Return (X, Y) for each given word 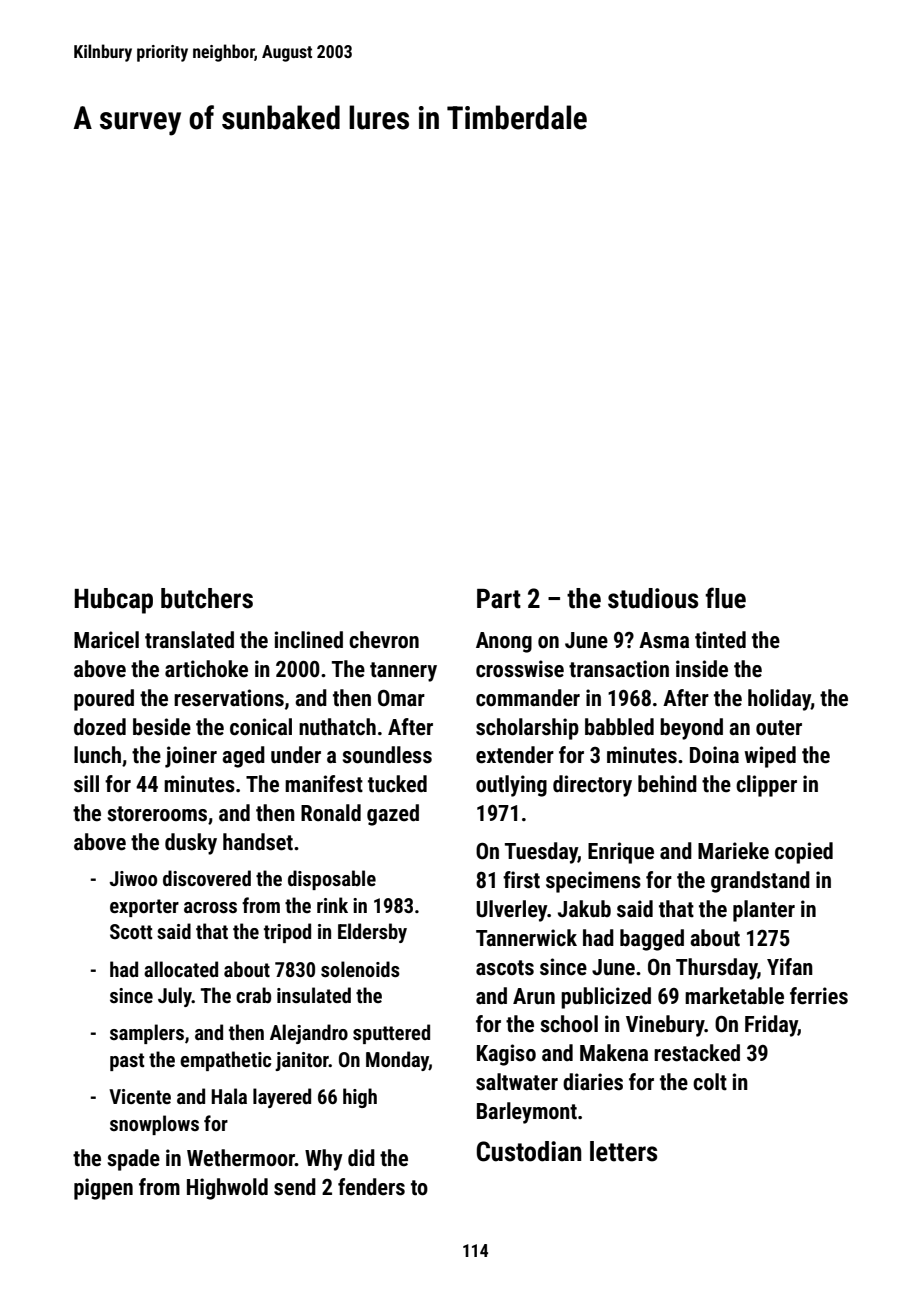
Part (499, 599)
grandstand (760, 882)
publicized (606, 998)
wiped (770, 757)
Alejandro (309, 1034)
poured (104, 700)
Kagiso (506, 1055)
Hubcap (114, 601)
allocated (181, 969)
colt (710, 1082)
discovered (207, 878)
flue (725, 598)
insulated (314, 995)
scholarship (527, 729)
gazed (393, 815)
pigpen (103, 1189)
